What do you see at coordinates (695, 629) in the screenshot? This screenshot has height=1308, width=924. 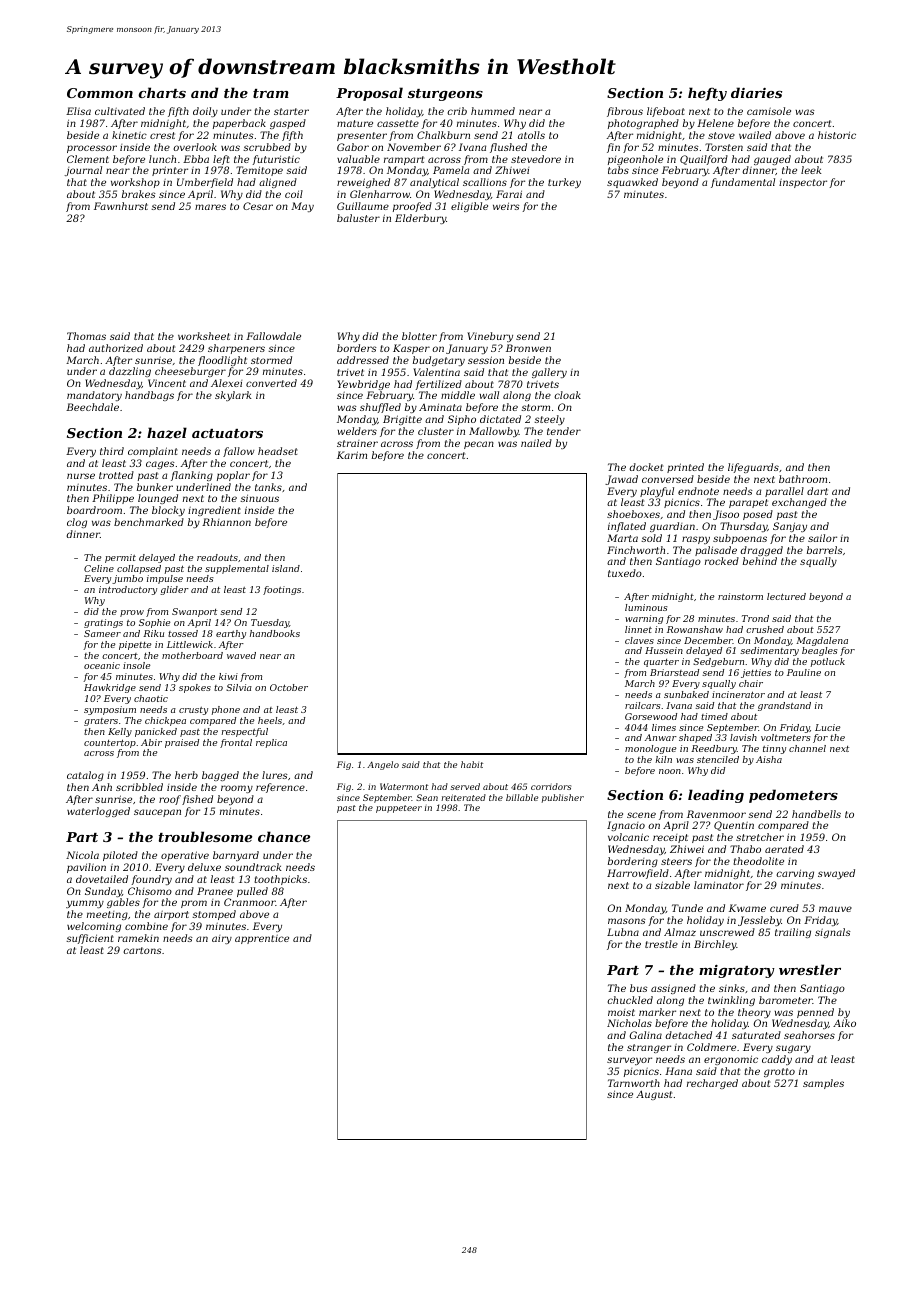 I see `Rowanshaw` at bounding box center [695, 629].
